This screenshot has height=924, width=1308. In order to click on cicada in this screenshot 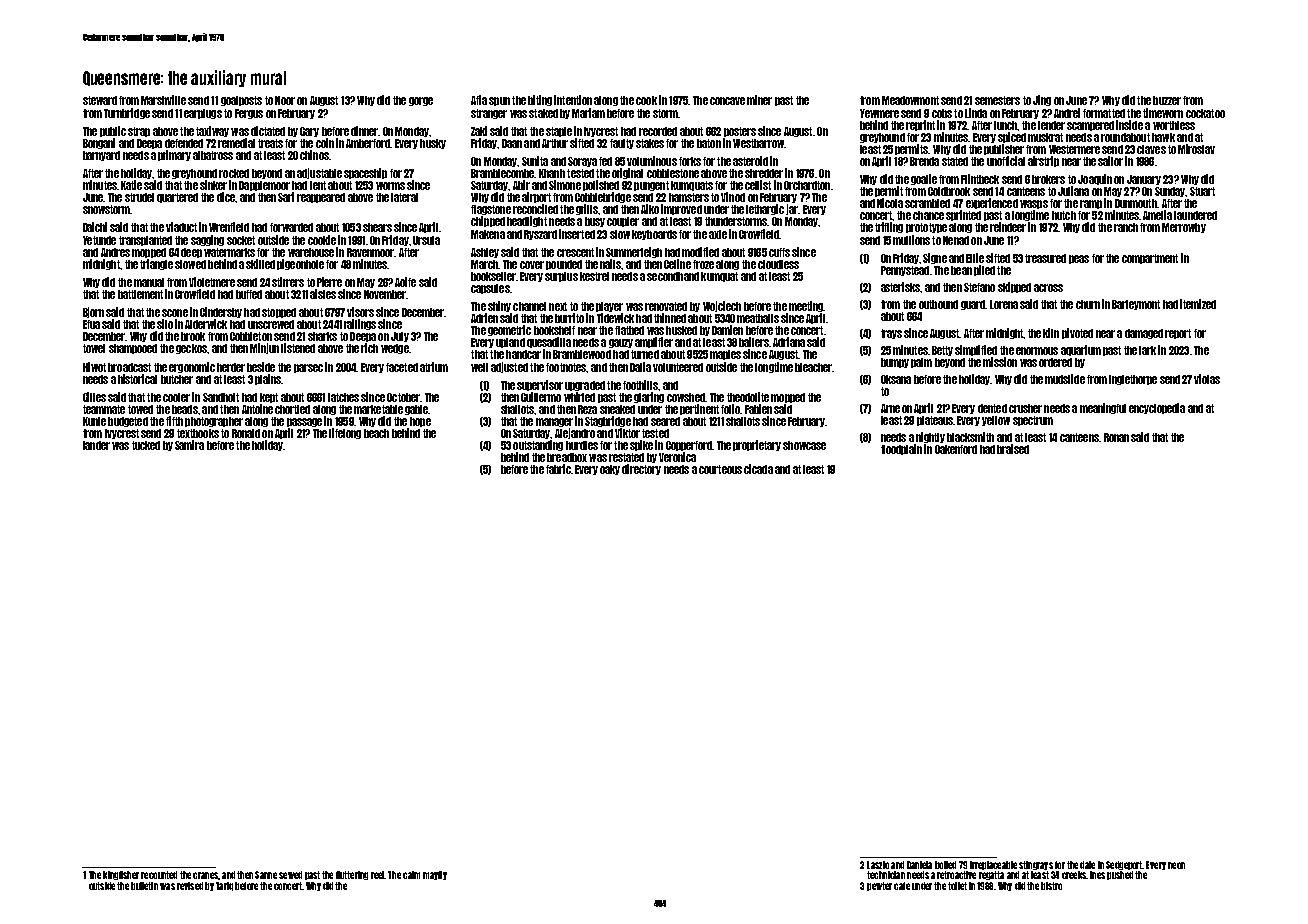, I will do `click(758, 469)`.
